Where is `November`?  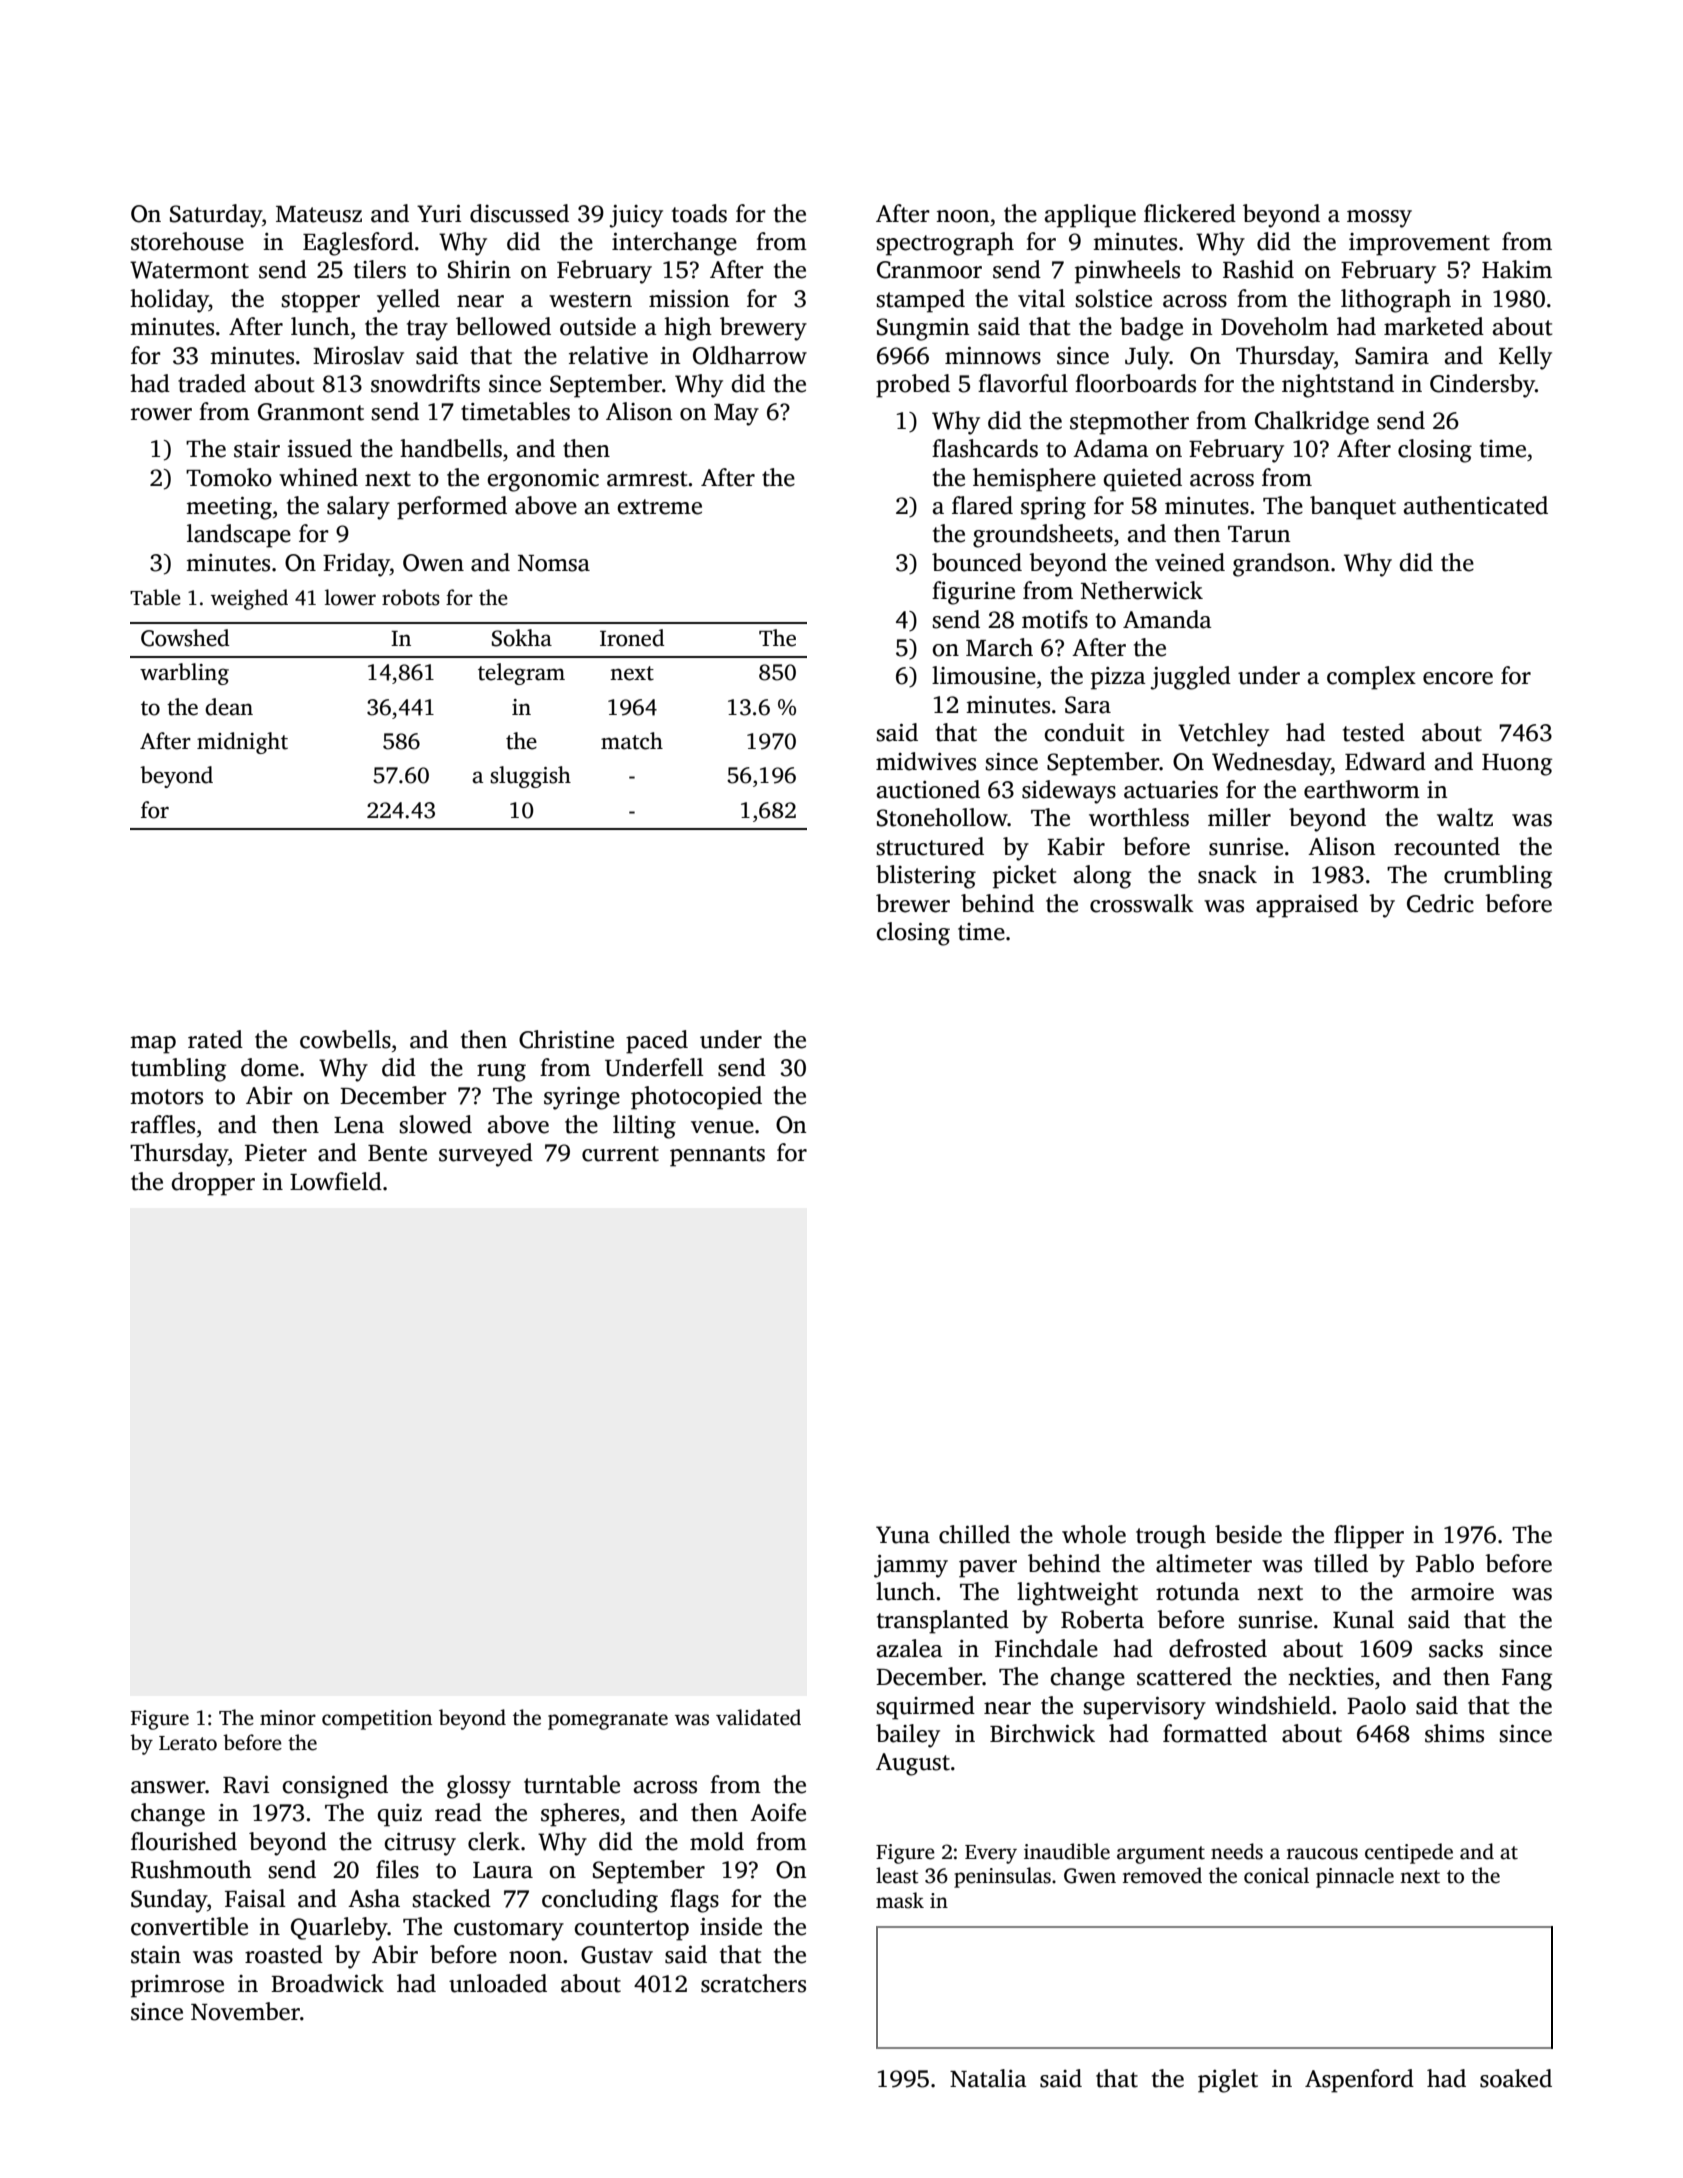
November is located at coordinates (245, 2011).
